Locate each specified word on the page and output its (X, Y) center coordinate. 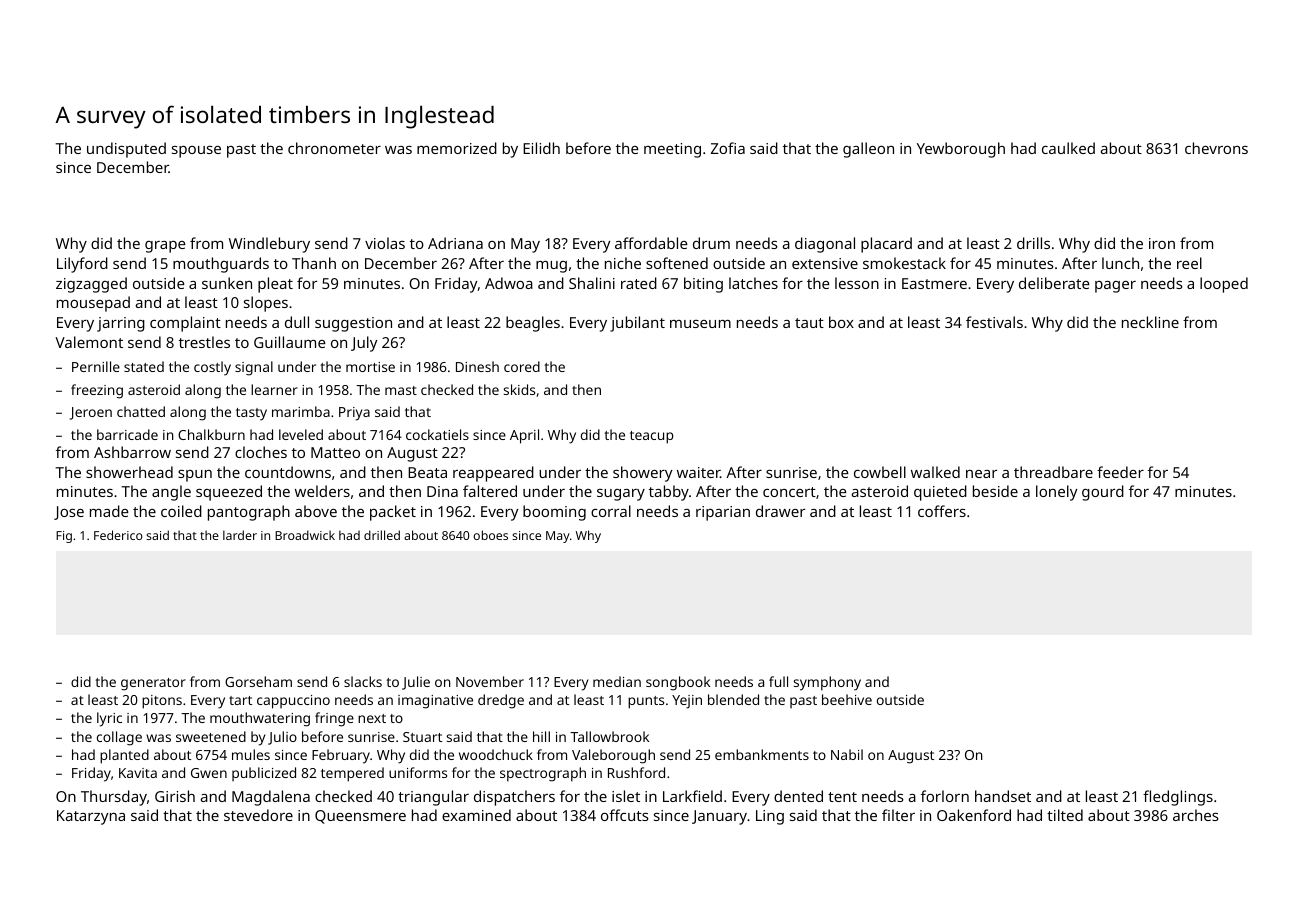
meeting (672, 150)
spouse (196, 152)
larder (240, 535)
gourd (1103, 493)
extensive (825, 263)
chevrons (1216, 148)
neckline (1150, 322)
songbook (678, 683)
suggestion (353, 324)
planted (124, 756)
